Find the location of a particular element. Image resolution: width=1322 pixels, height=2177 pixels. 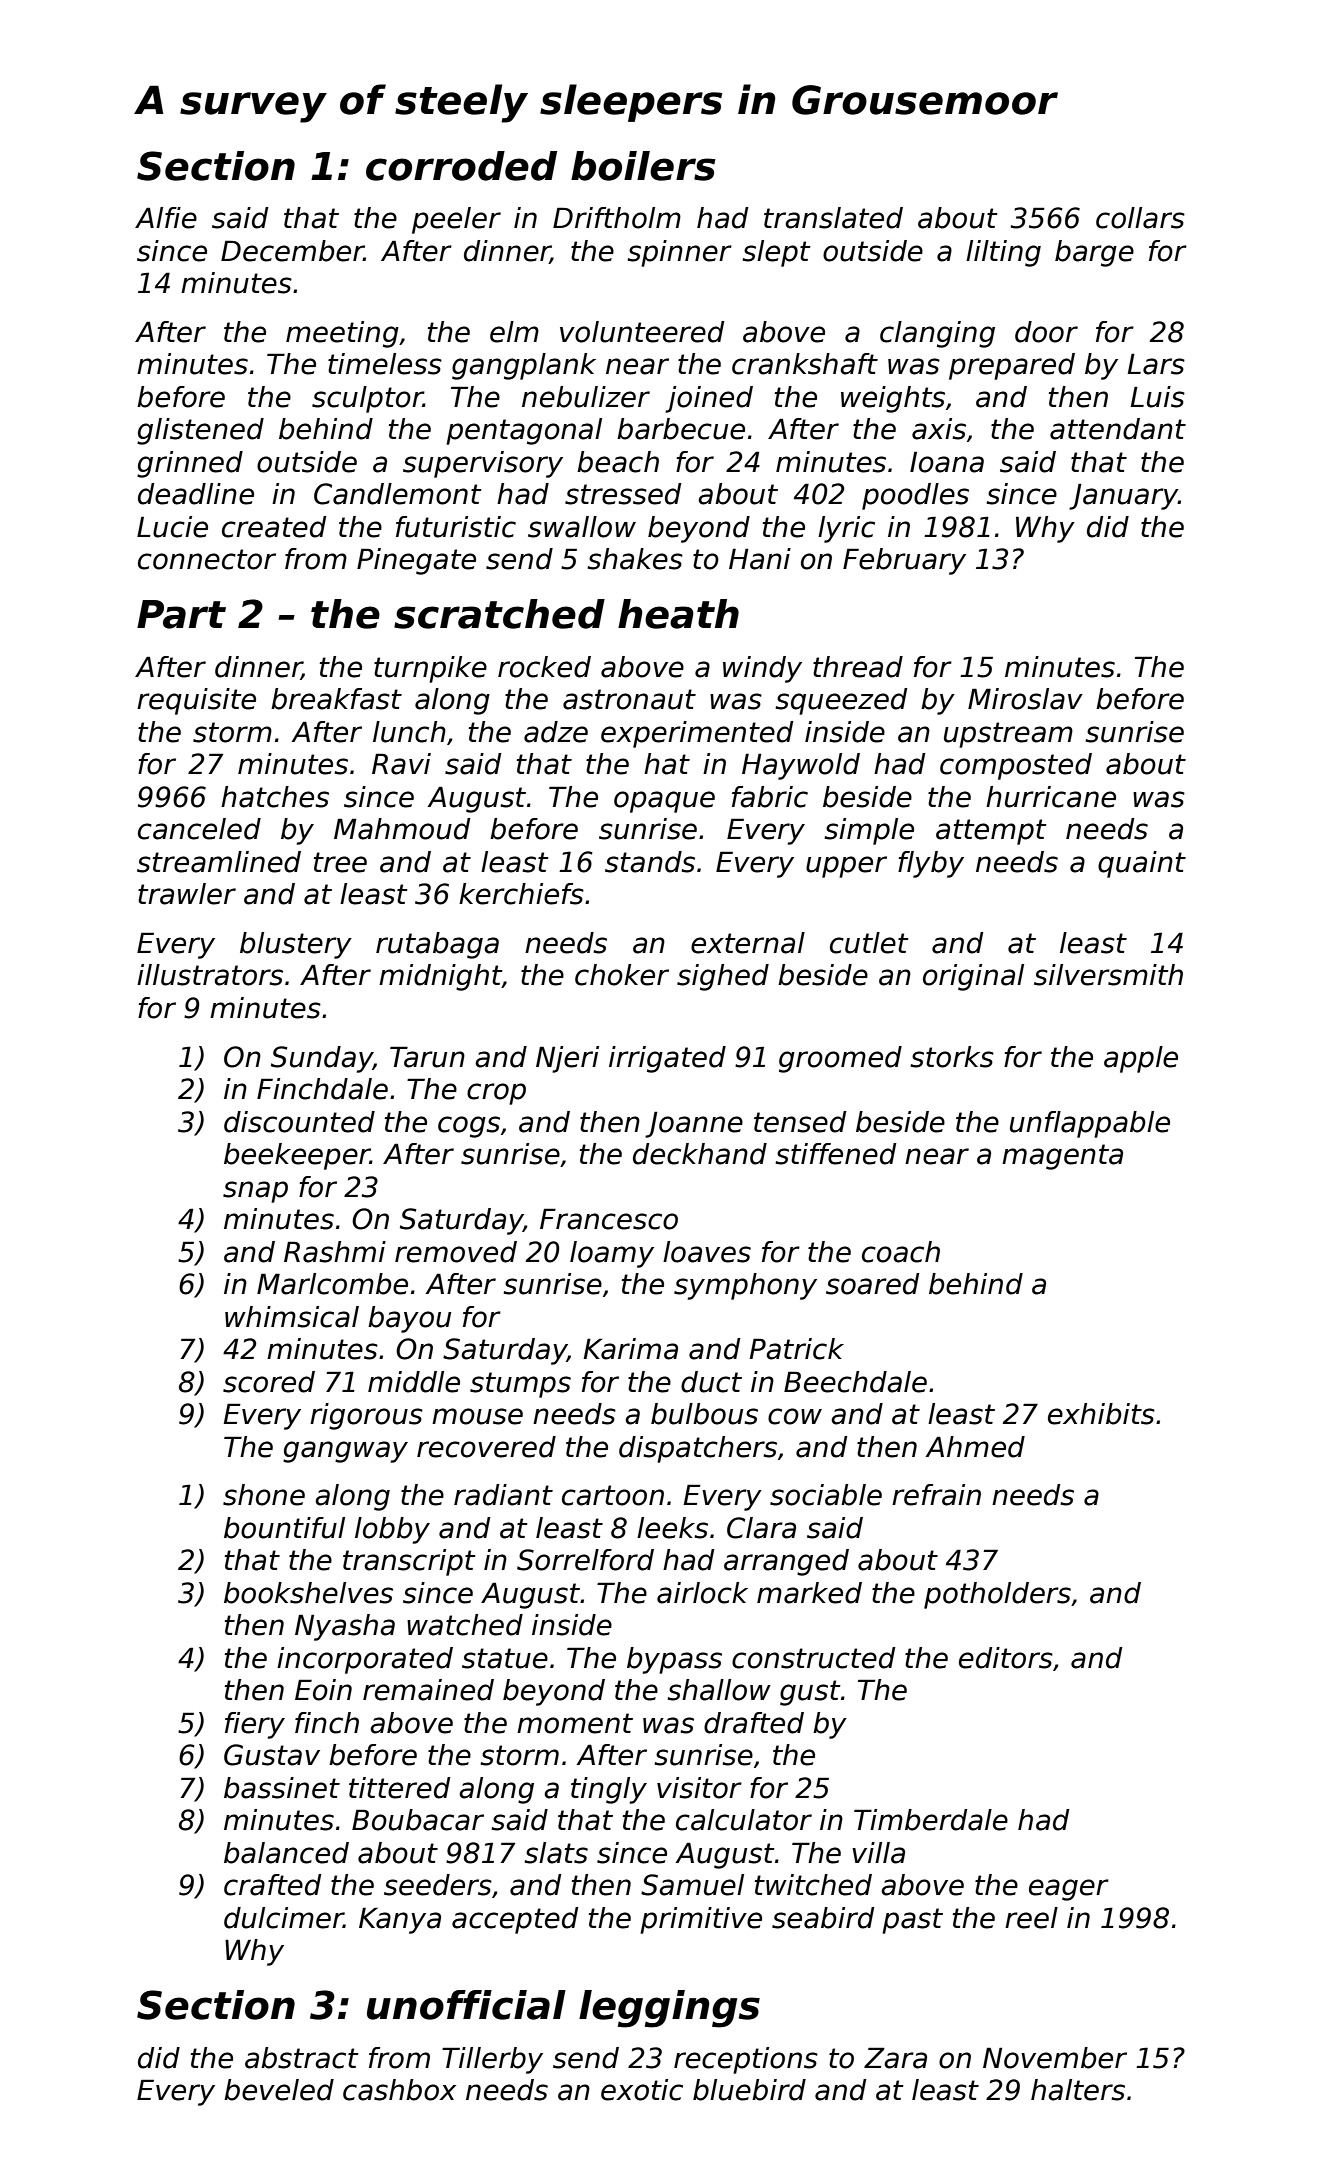

fiery is located at coordinates (255, 1725).
